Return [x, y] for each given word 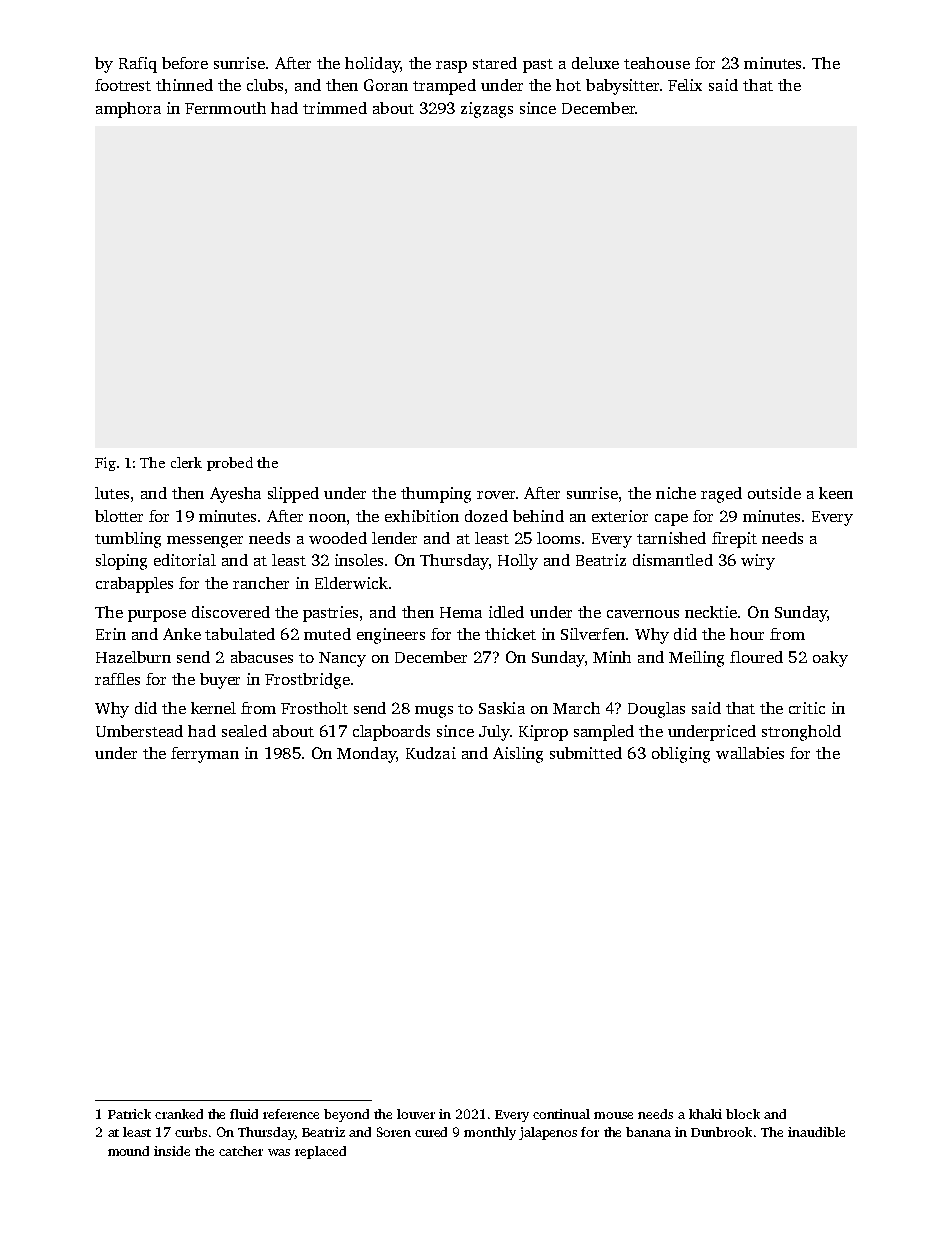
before [185, 63]
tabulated [240, 634]
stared [495, 63]
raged [721, 495]
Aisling [518, 755]
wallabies [750, 753]
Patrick [129, 1114]
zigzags [487, 110]
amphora [128, 110]
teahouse [657, 63]
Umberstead [139, 731]
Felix [685, 85]
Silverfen [593, 634]
